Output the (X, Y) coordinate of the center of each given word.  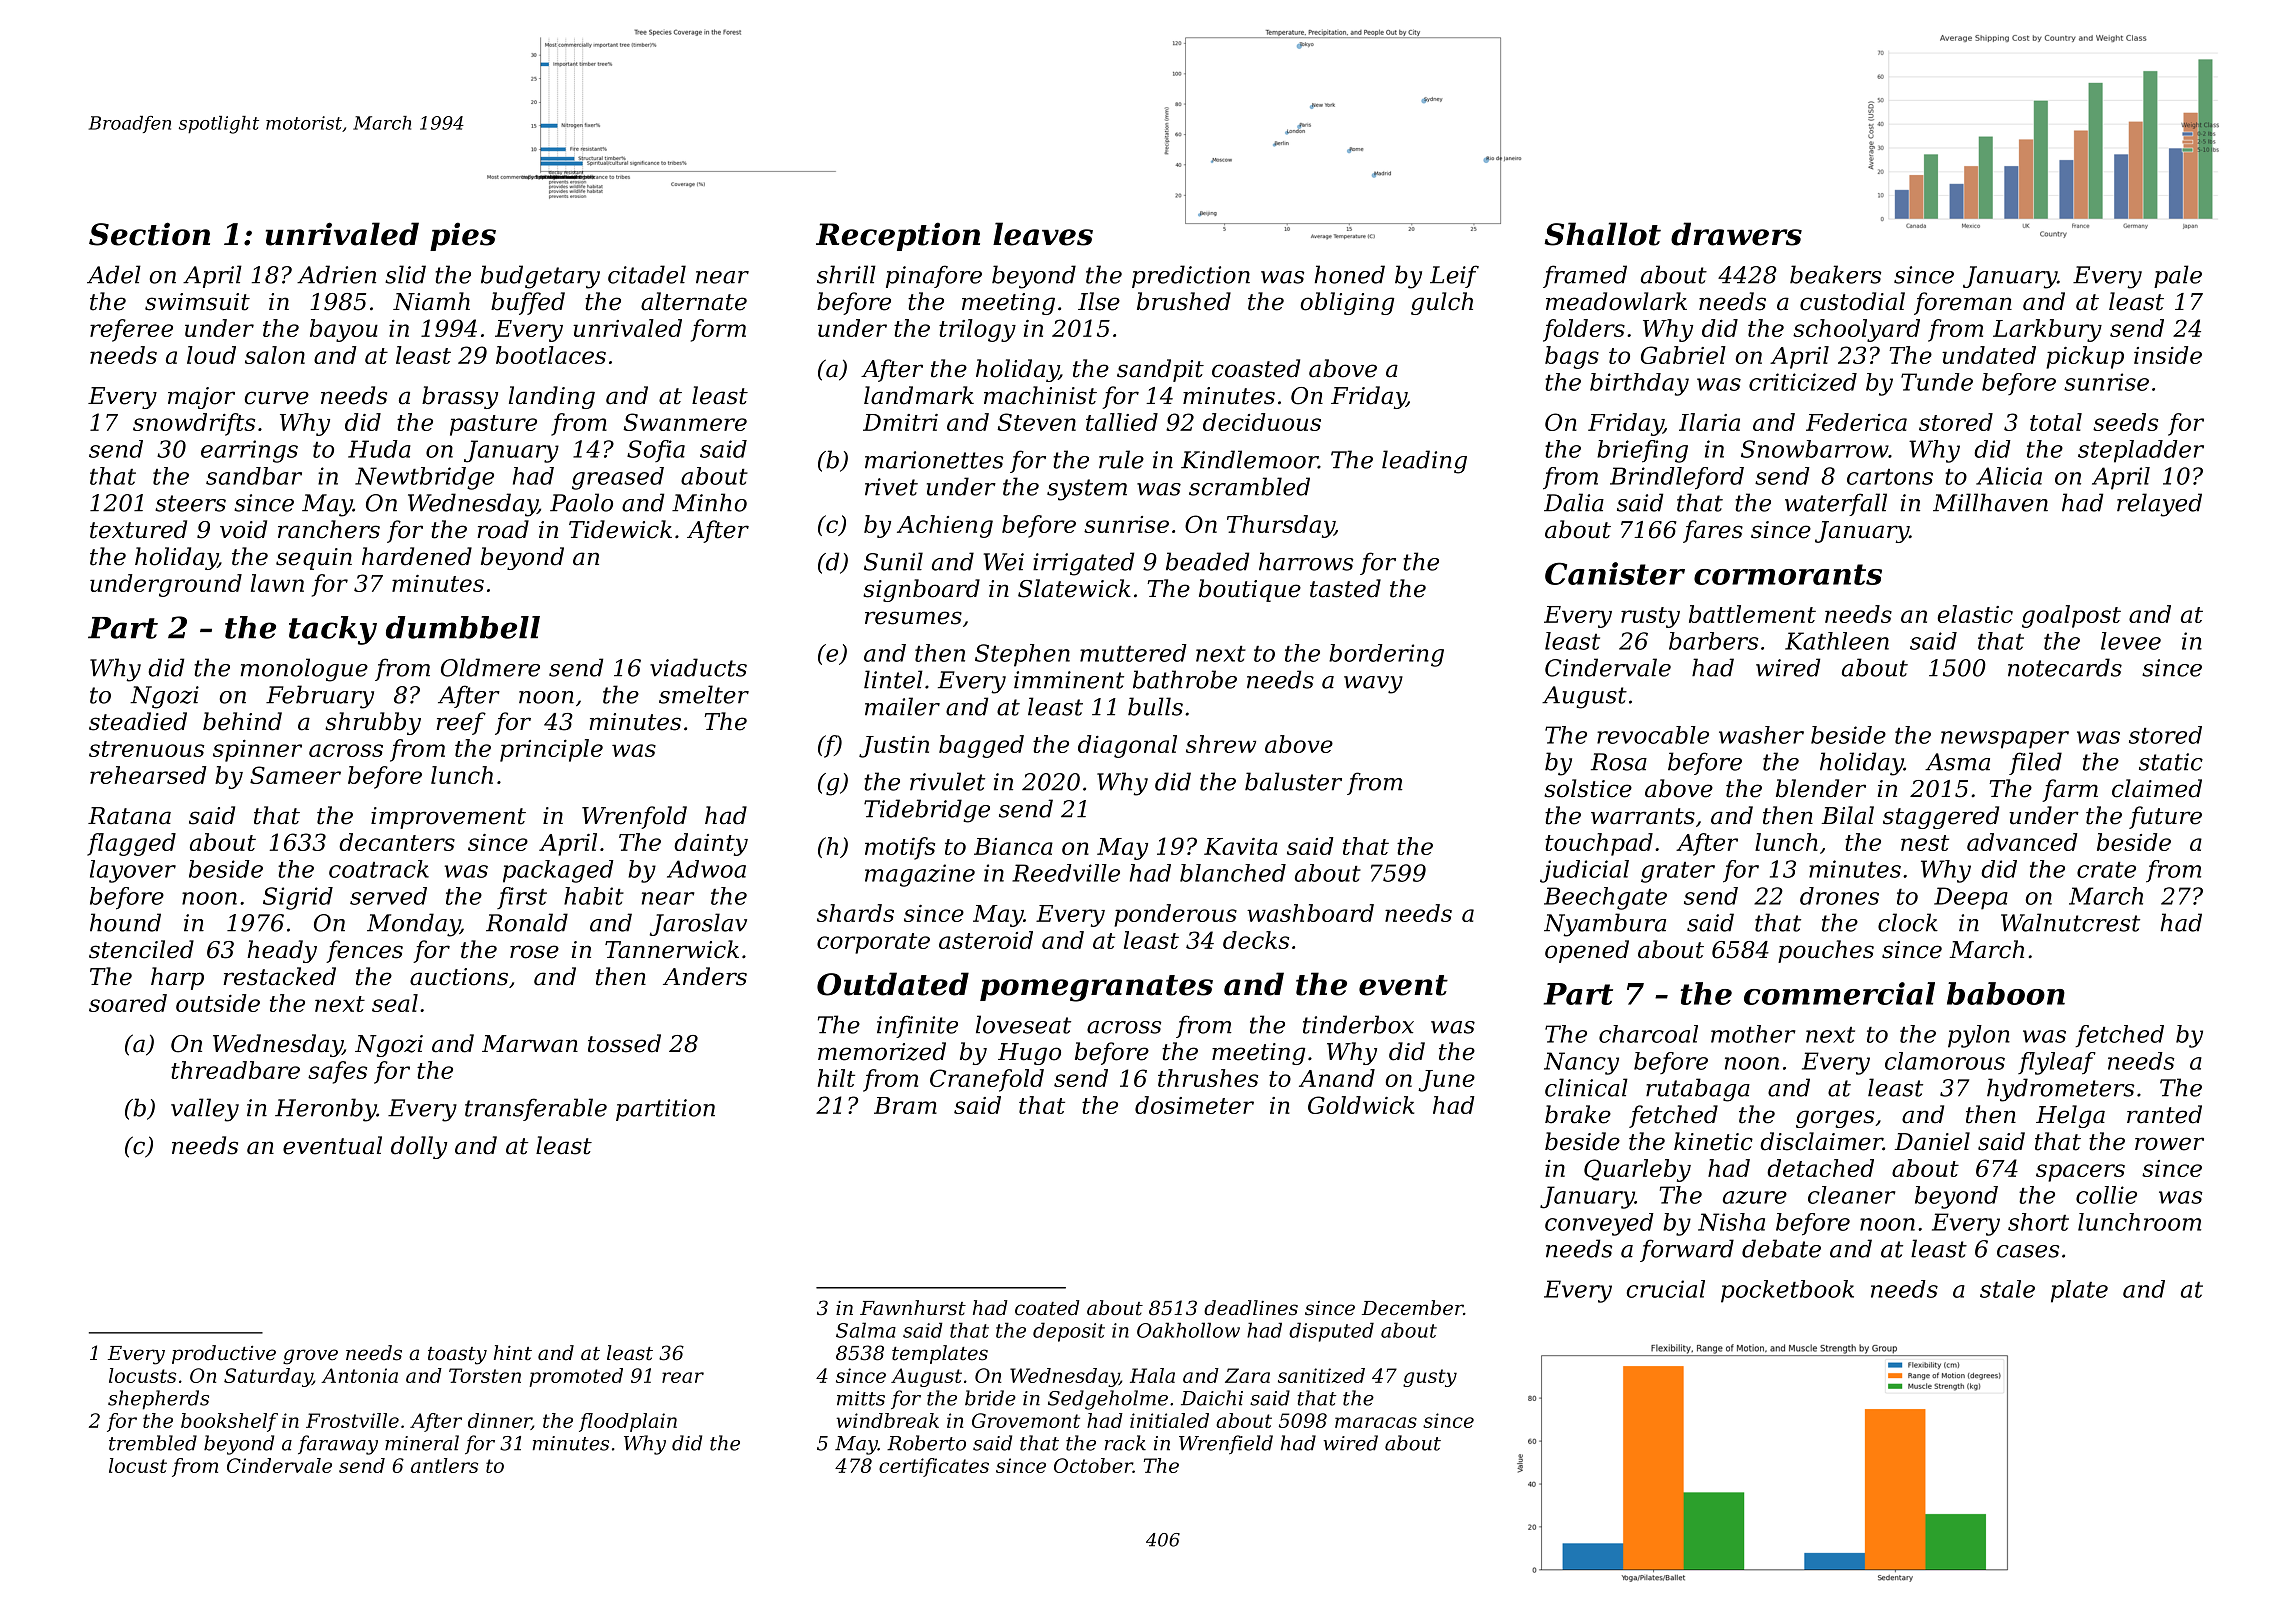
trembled (153, 1443)
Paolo (581, 502)
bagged (981, 746)
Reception (898, 236)
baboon (2006, 993)
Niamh (431, 301)
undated (1989, 355)
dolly (419, 1147)
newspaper (2005, 740)
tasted (1345, 588)
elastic (1975, 614)
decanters (397, 842)
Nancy (1581, 1063)
